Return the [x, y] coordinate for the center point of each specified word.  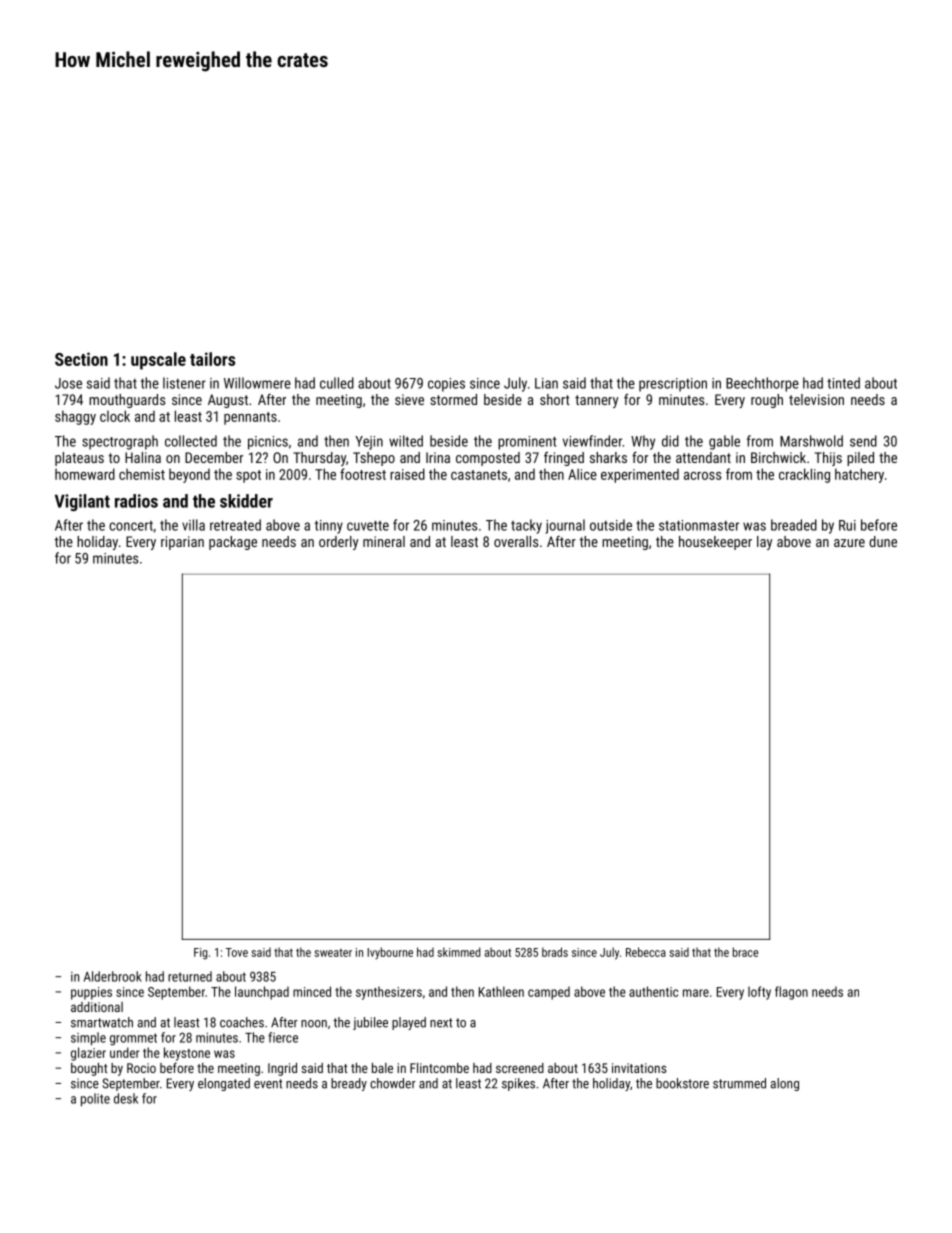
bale [382, 1068]
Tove [237, 952]
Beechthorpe [762, 384]
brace [745, 952]
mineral [384, 541]
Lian [546, 383]
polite [95, 1100]
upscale [158, 361]
